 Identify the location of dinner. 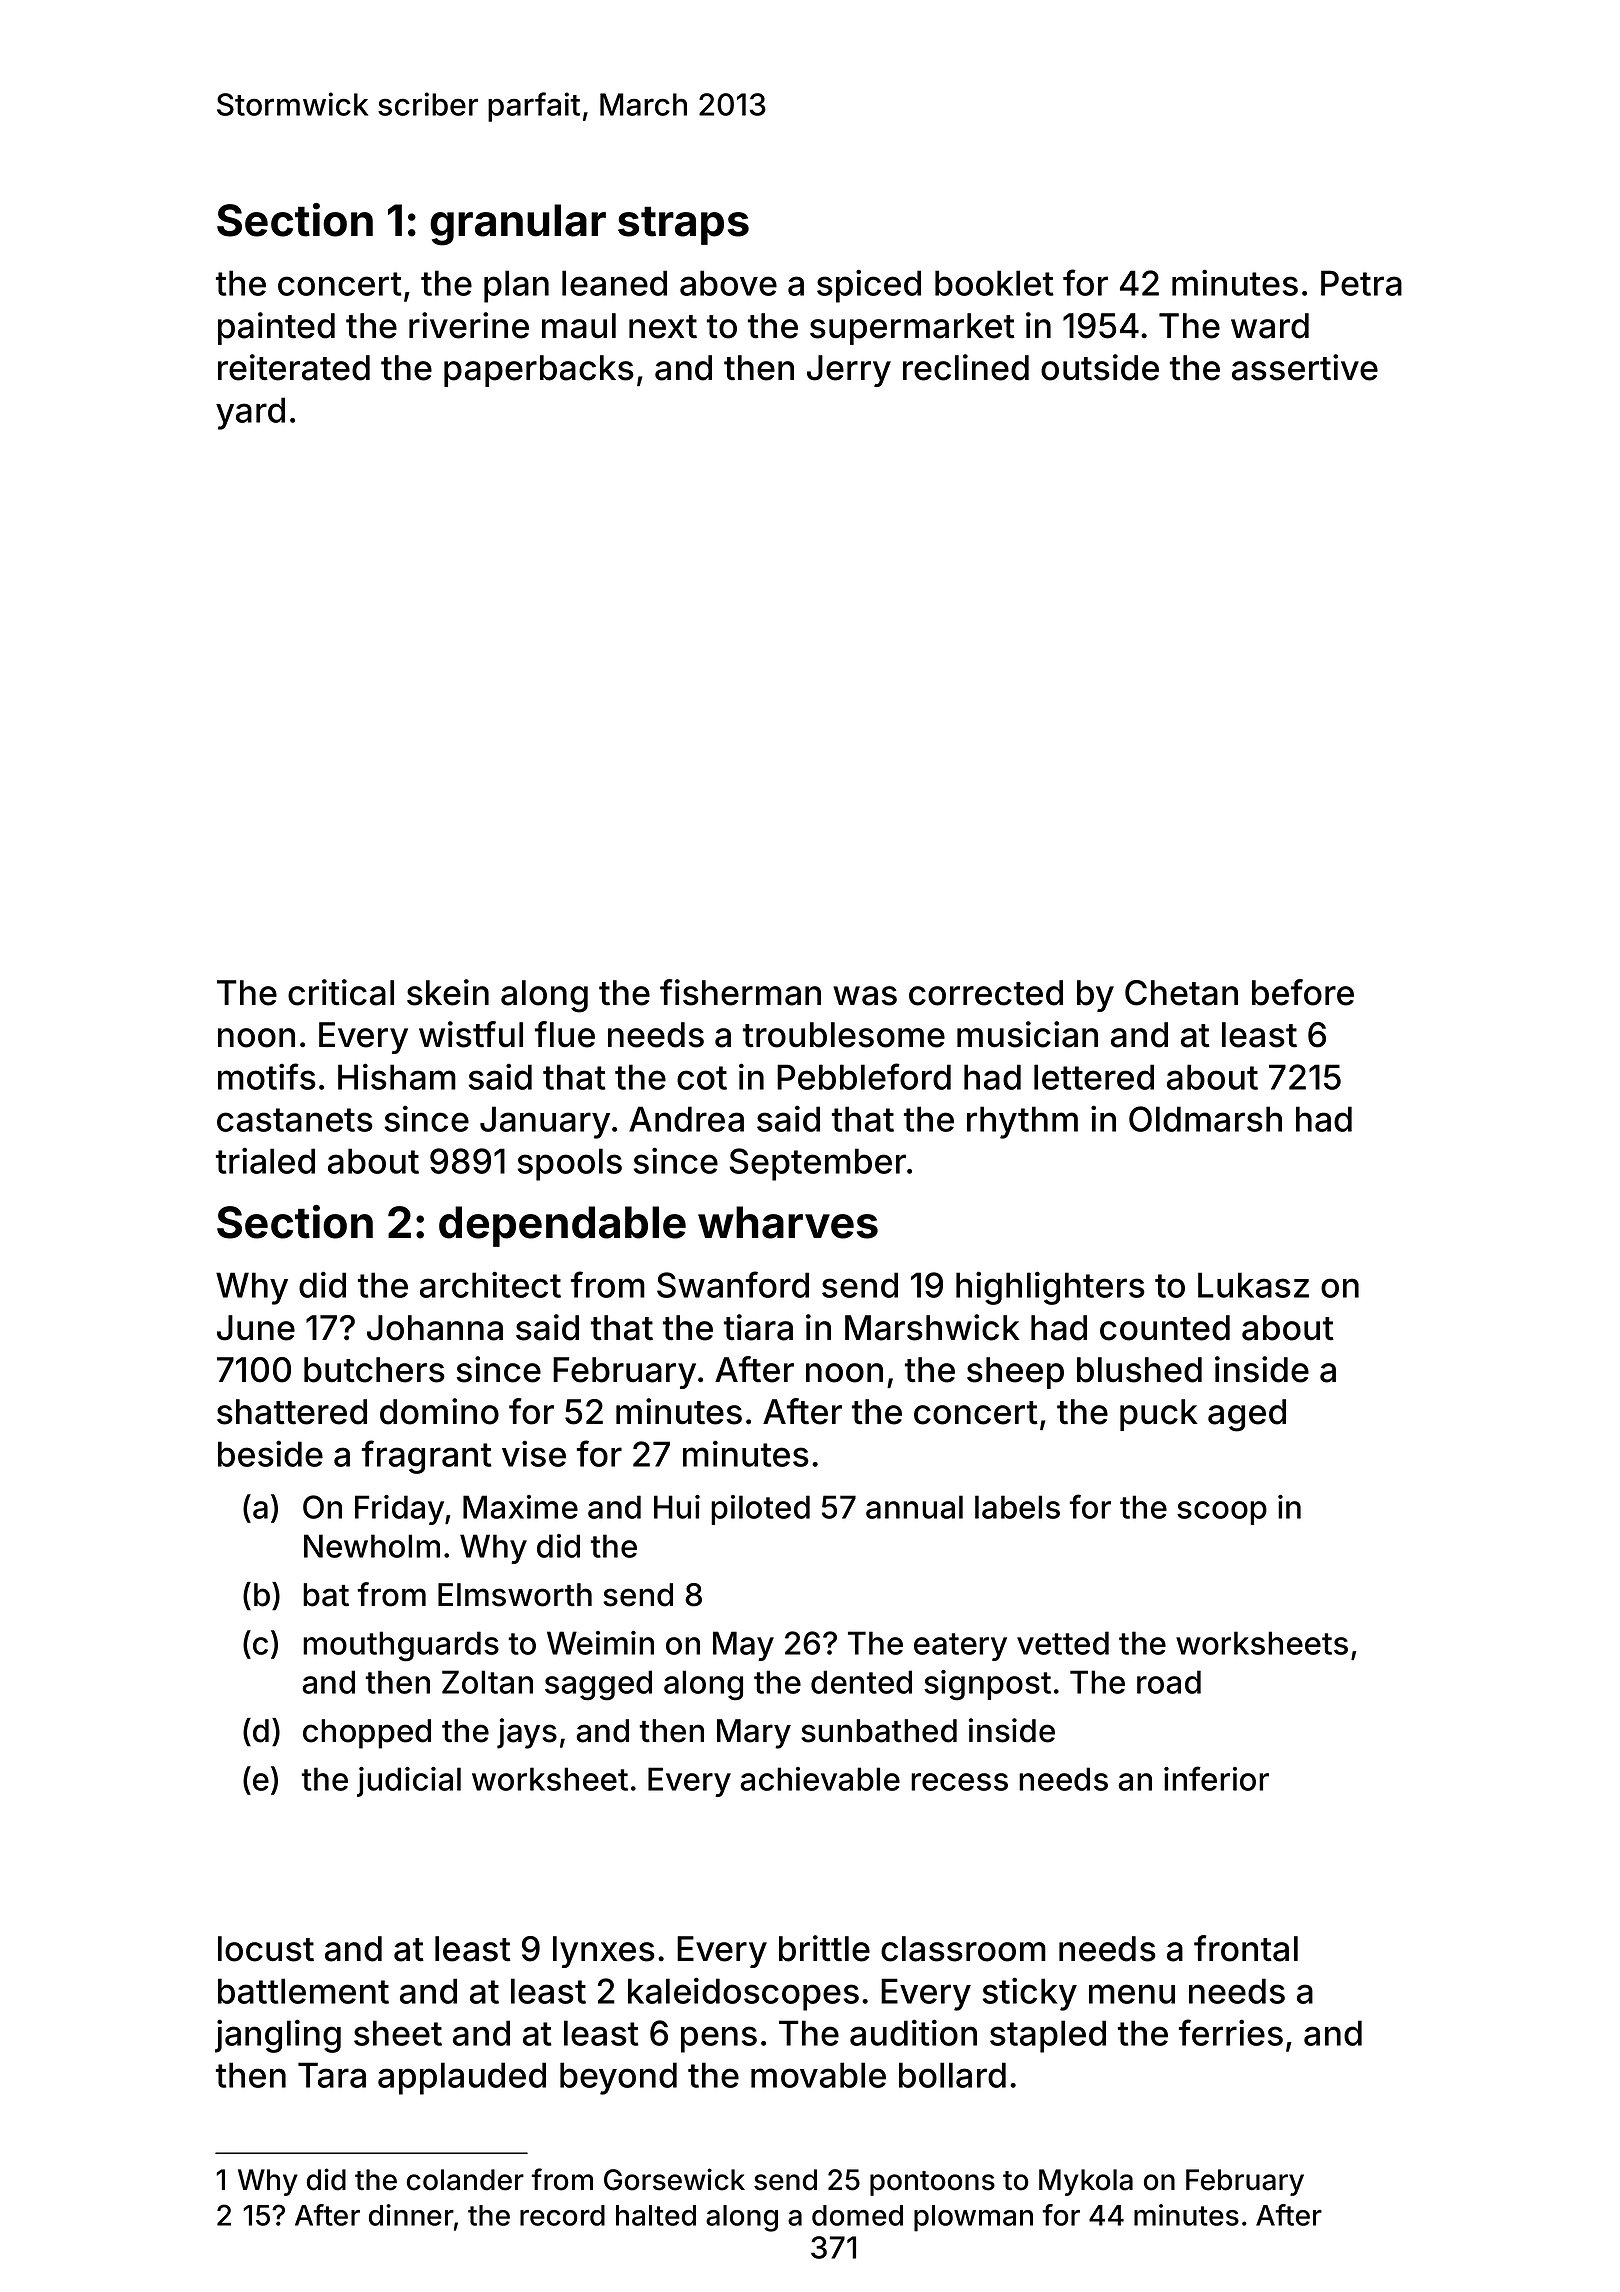
(411, 2215).
